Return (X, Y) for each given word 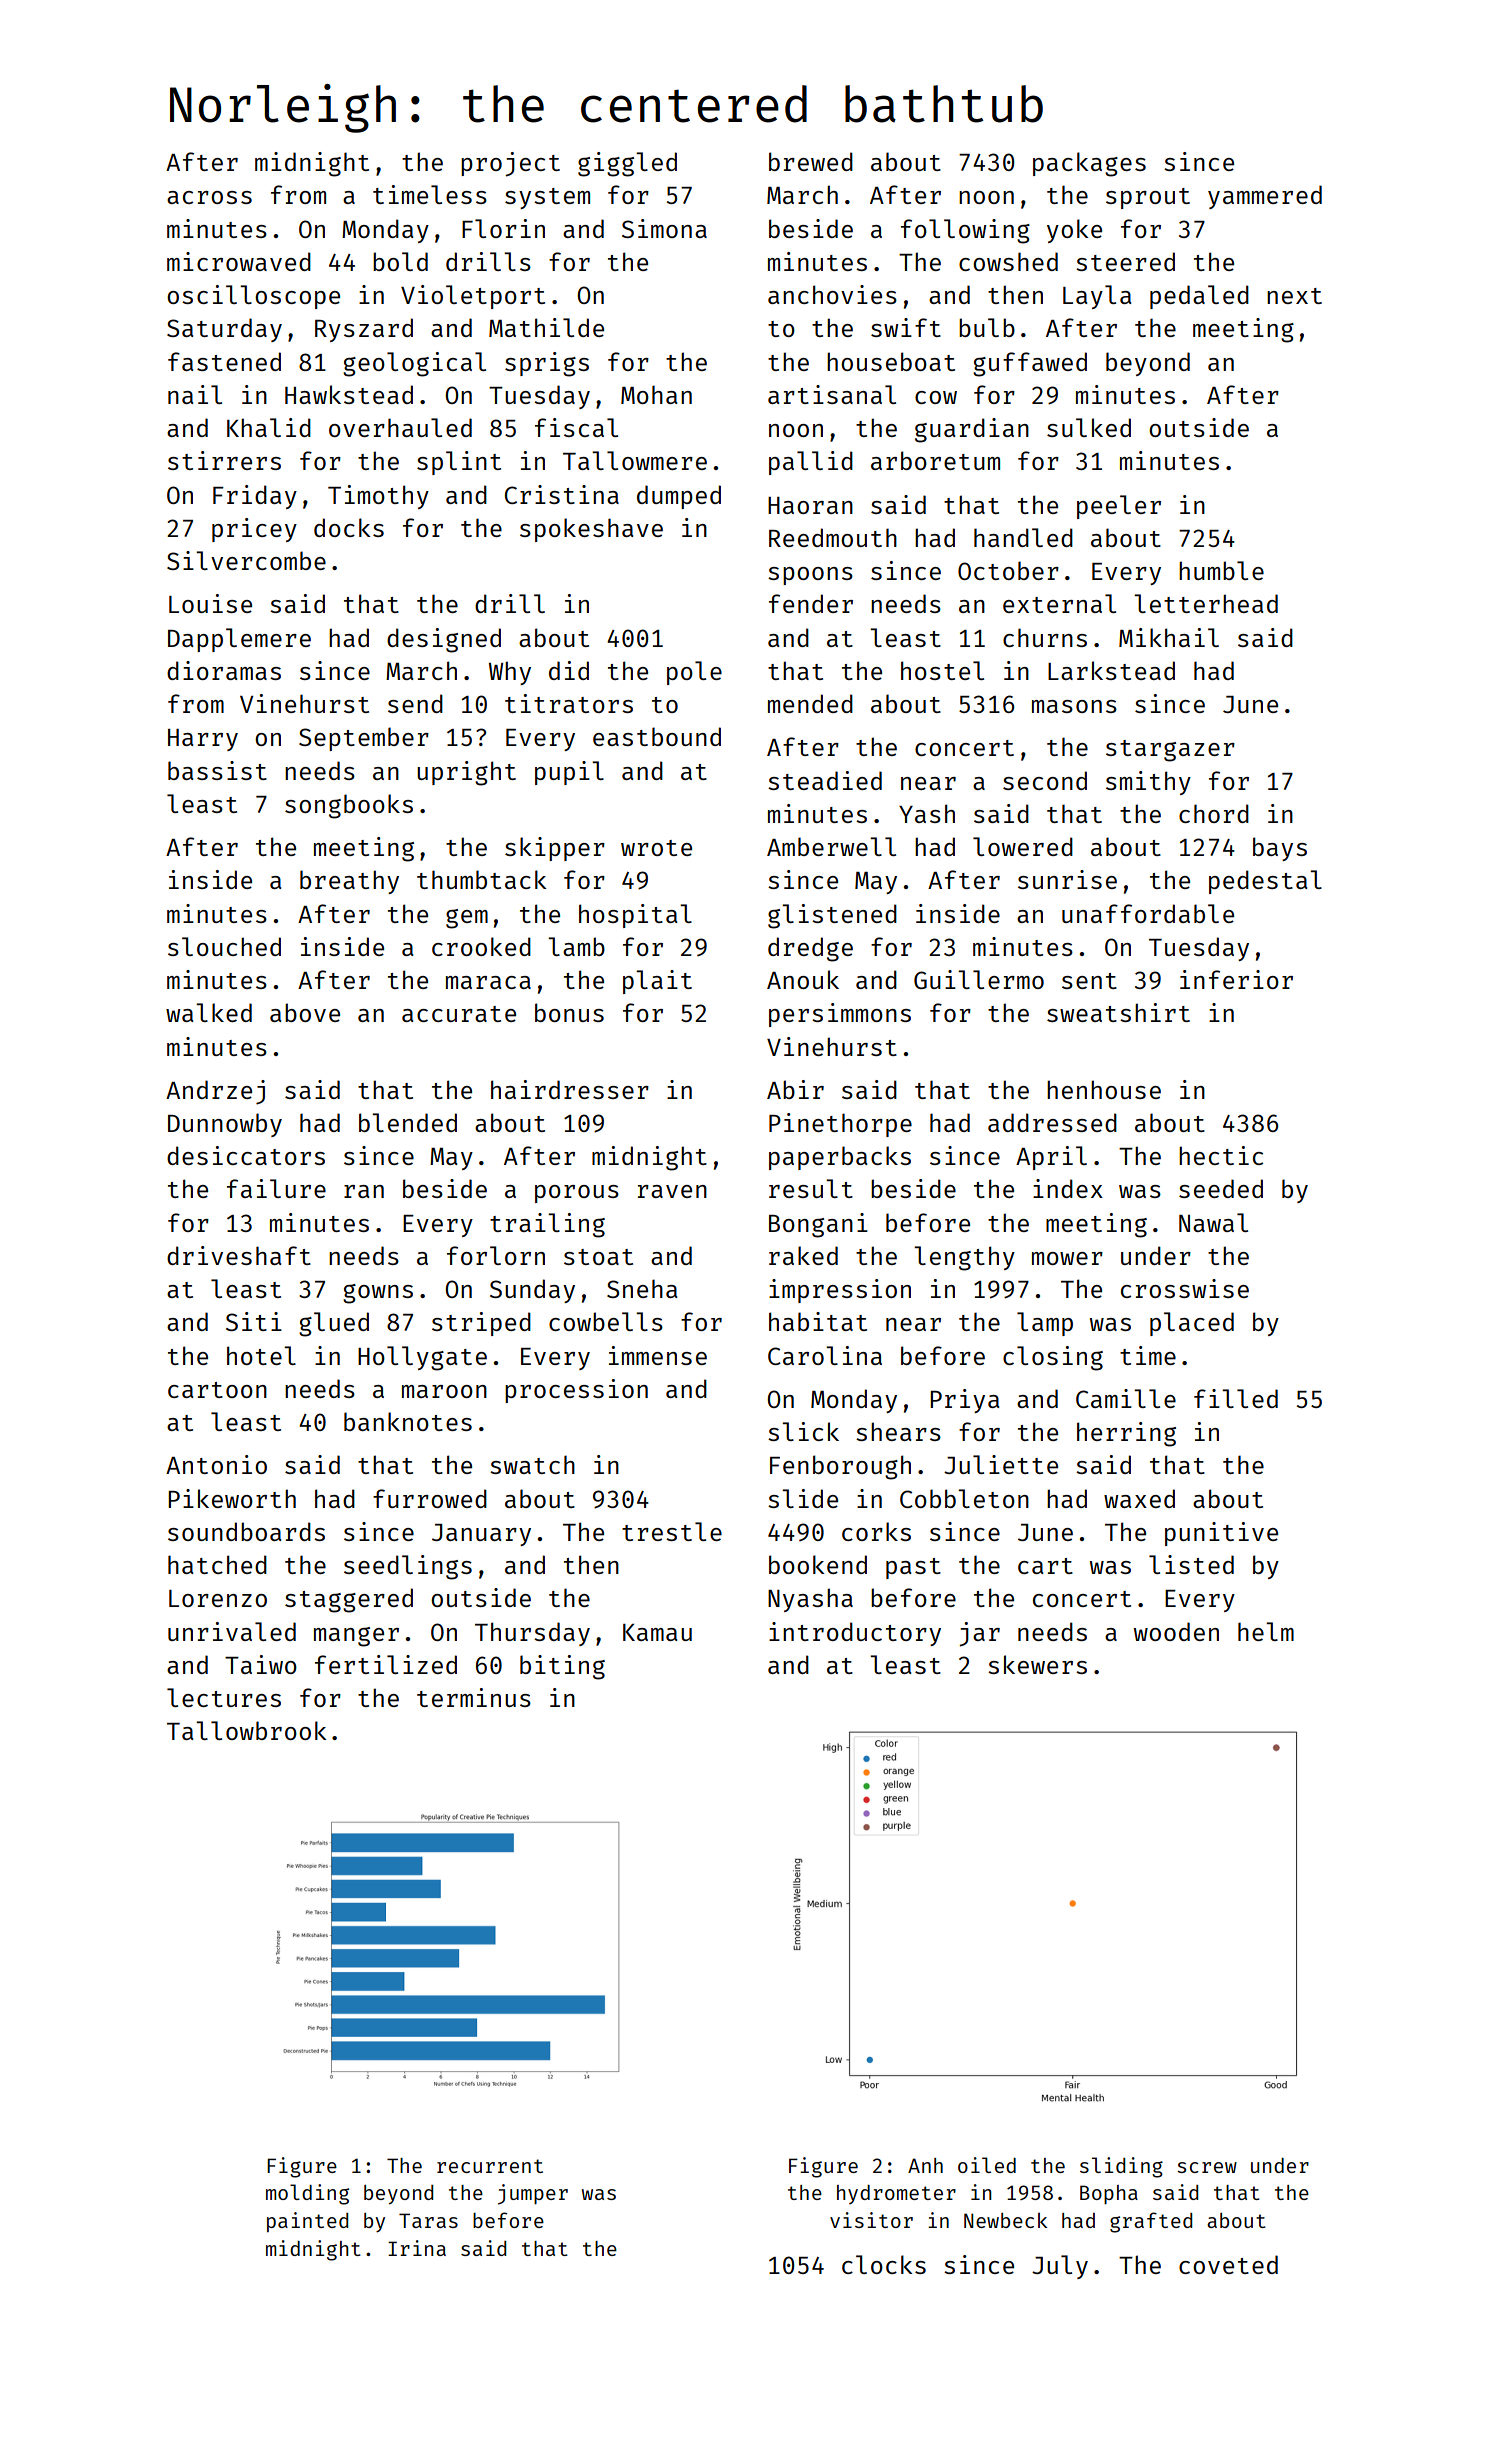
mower (1067, 1258)
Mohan (656, 394)
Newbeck (1005, 2220)
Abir (795, 1089)
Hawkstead (349, 394)
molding (307, 2194)
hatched (217, 1564)
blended (408, 1122)
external (1059, 603)
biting (562, 1667)
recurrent (490, 2166)
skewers (1037, 1664)
